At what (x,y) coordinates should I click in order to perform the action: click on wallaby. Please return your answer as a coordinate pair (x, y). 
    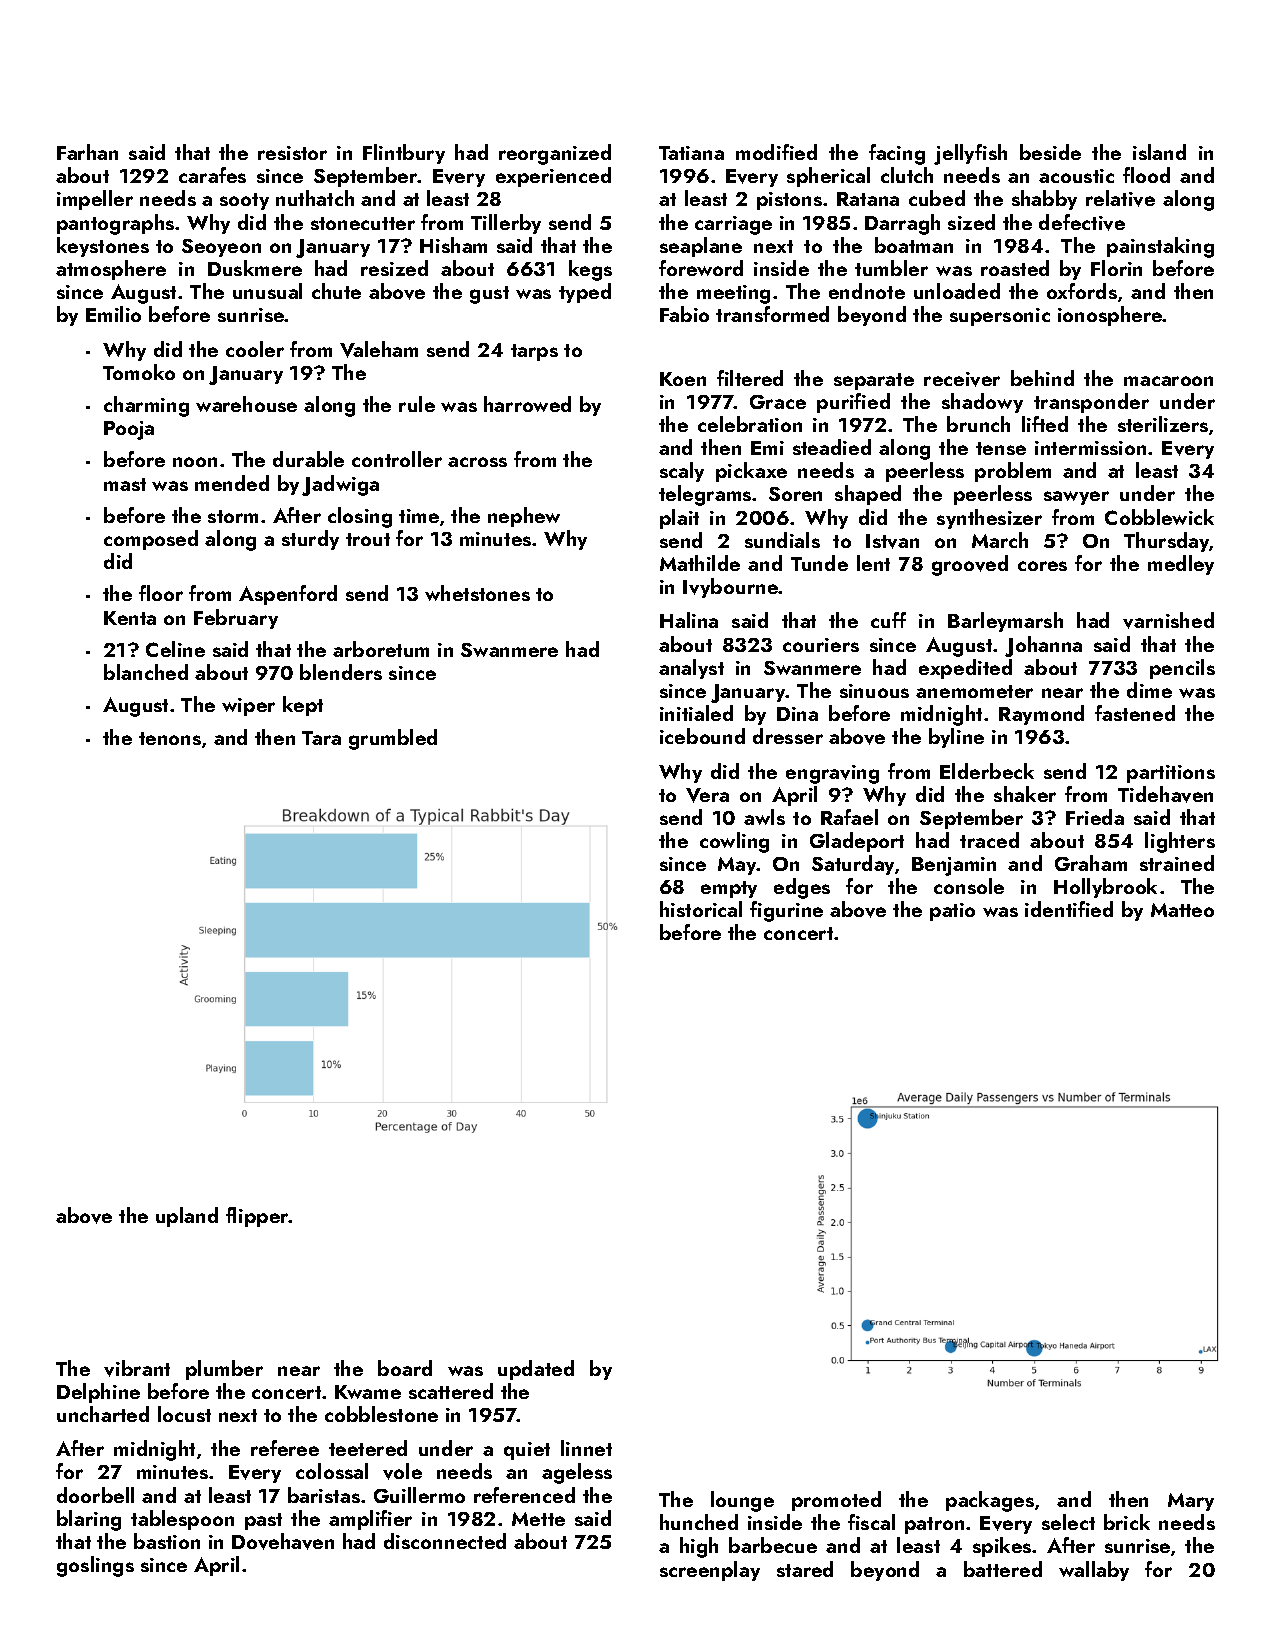
    Looking at the image, I should click on (1094, 1571).
